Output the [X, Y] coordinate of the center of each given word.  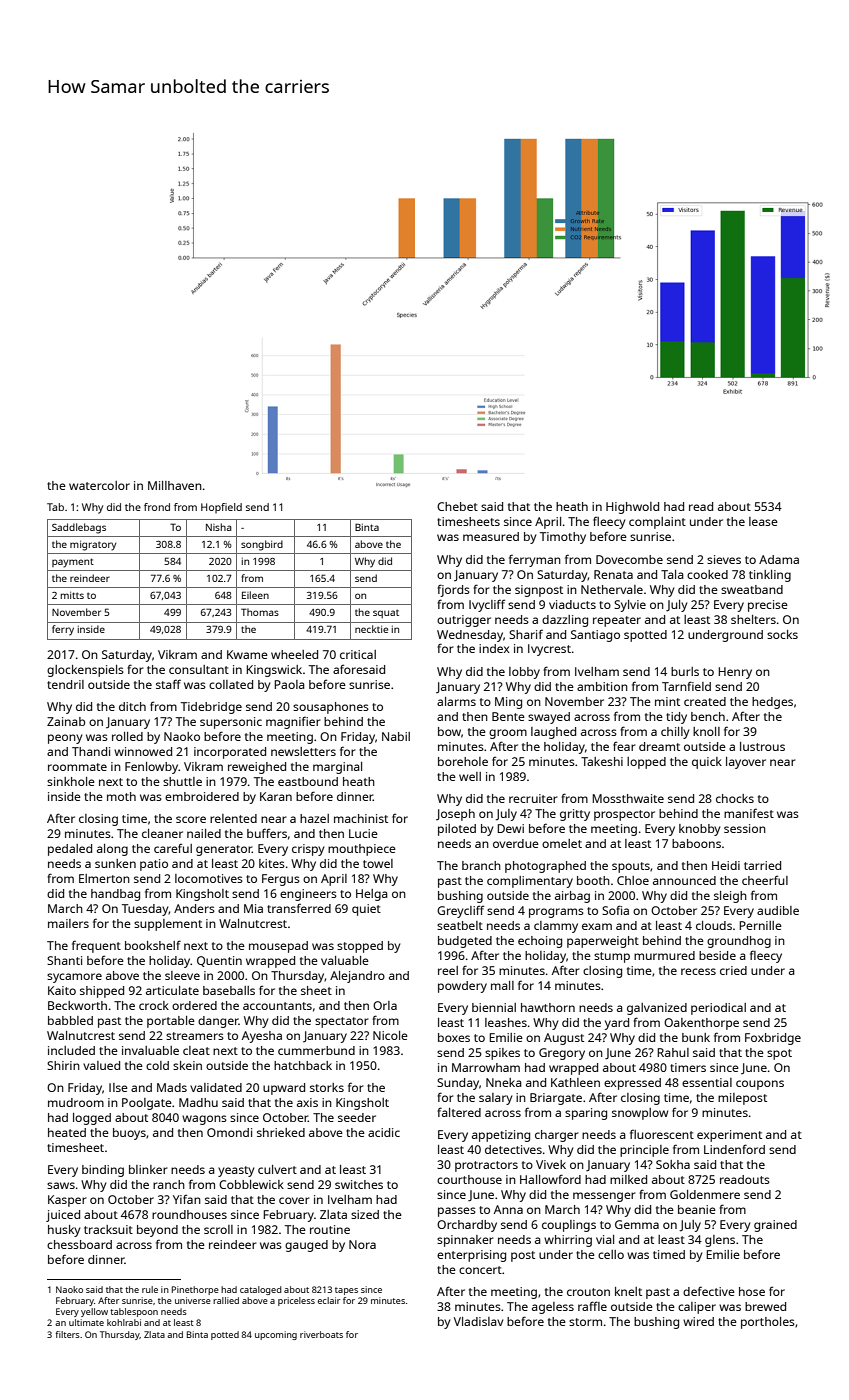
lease [763, 521]
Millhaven [175, 485]
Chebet [457, 506]
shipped [102, 992]
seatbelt [460, 925]
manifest [749, 813]
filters [67, 1334]
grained [775, 1226]
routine [330, 1229]
